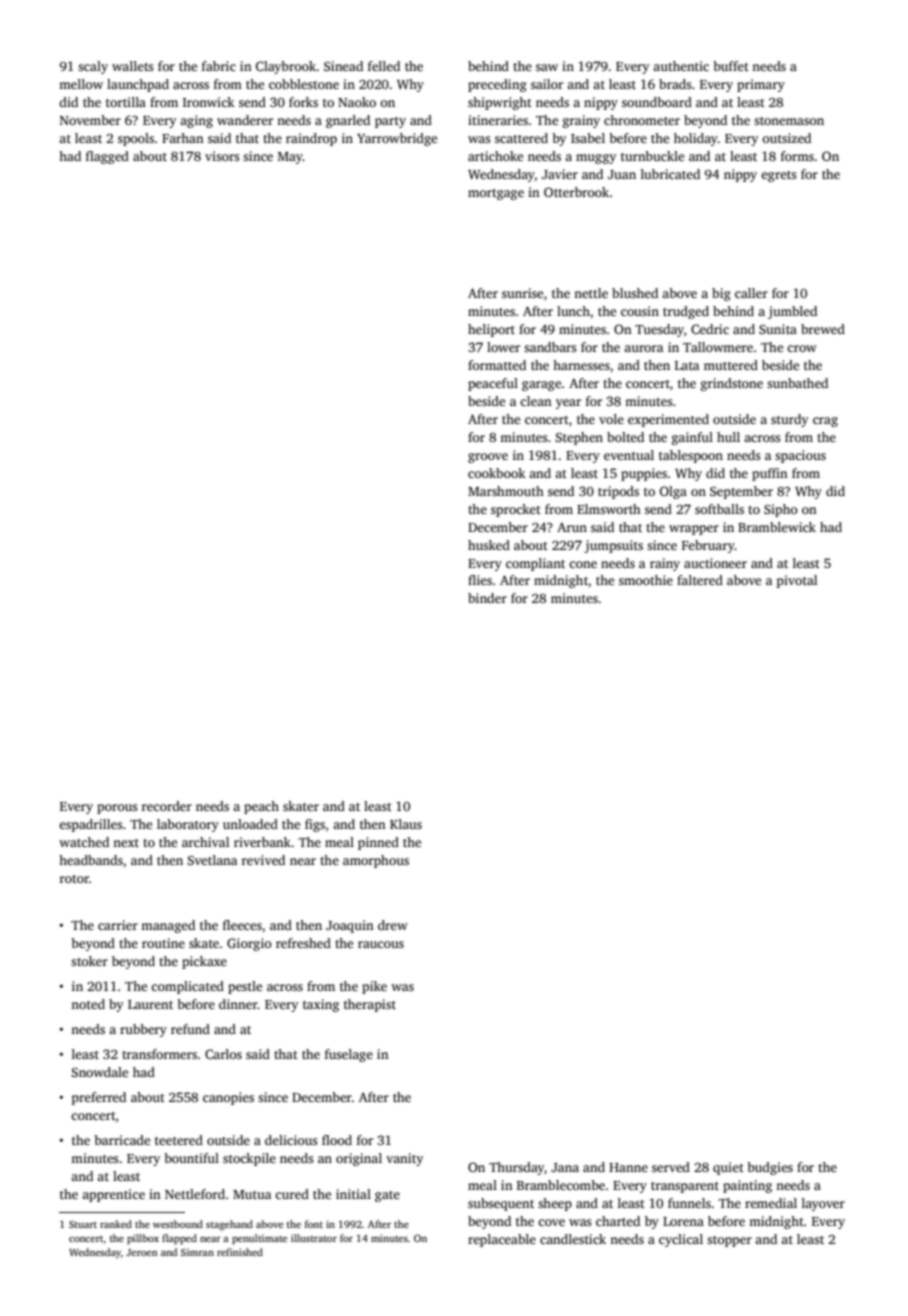 The image size is (908, 1316). What do you see at coordinates (731, 66) in the page?
I see `buffet` at bounding box center [731, 66].
